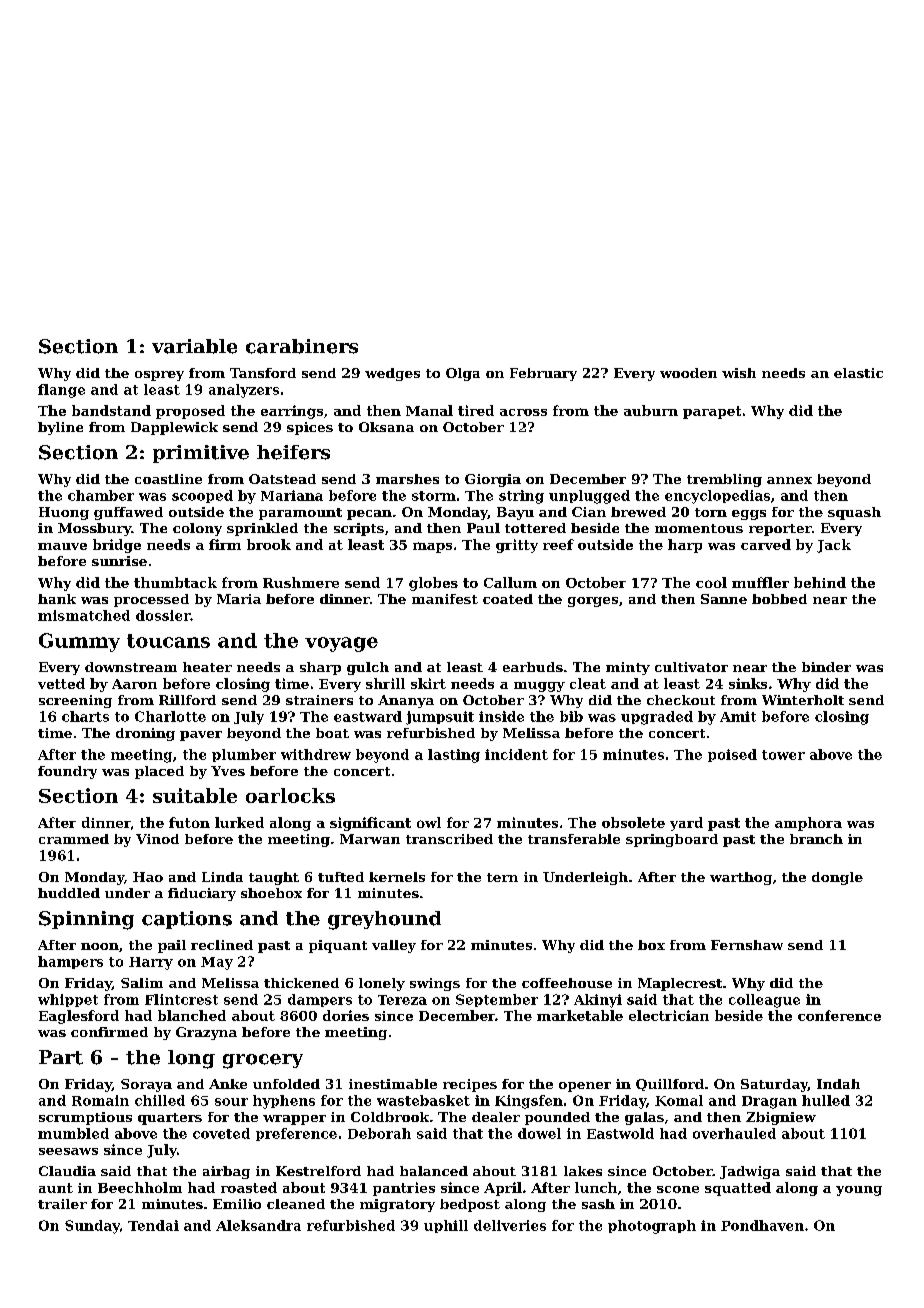 This screenshot has height=1308, width=924. Describe the element at coordinates (57, 599) in the screenshot. I see `hank` at that location.
